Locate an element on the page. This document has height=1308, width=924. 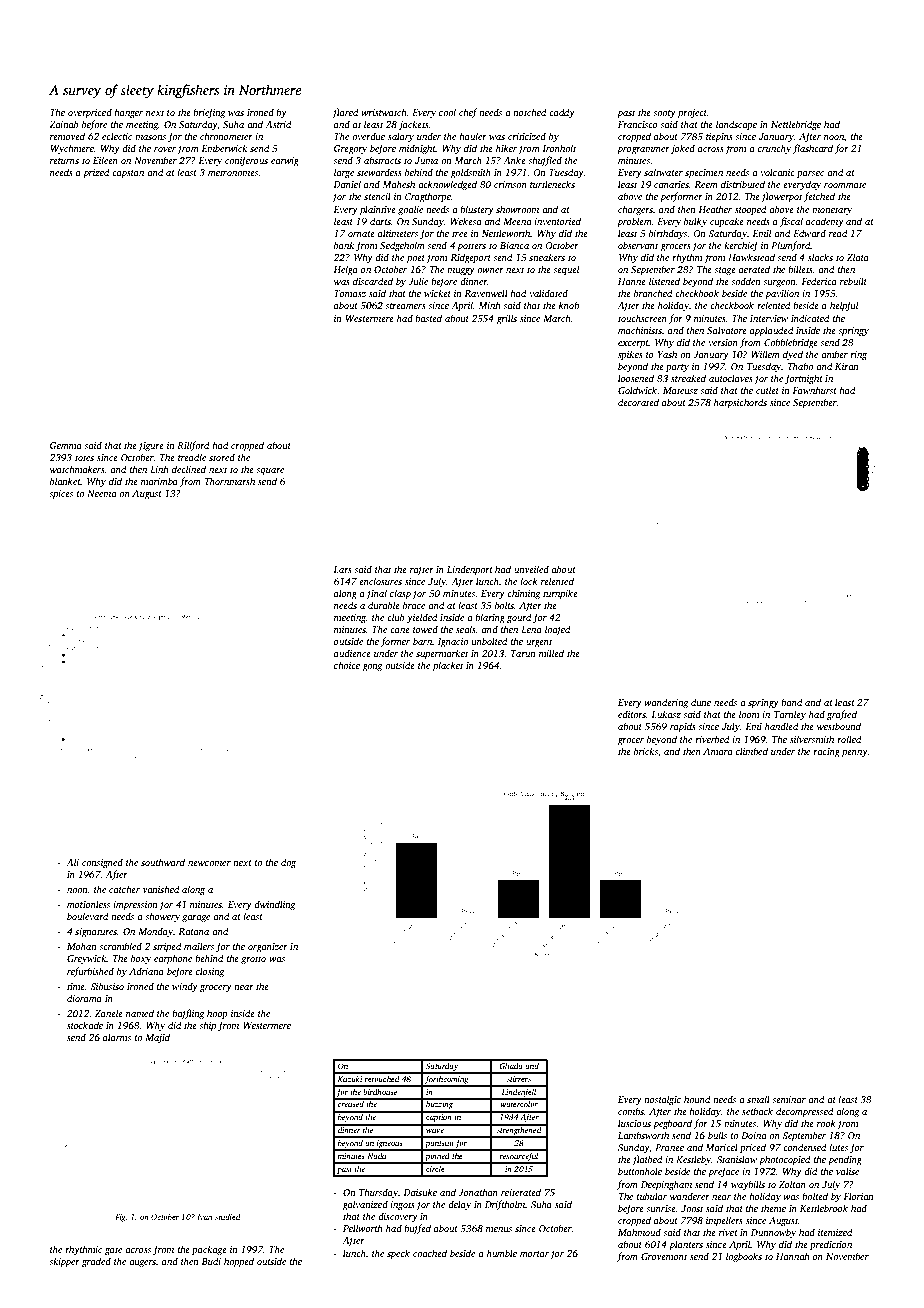
bricks is located at coordinates (646, 751).
